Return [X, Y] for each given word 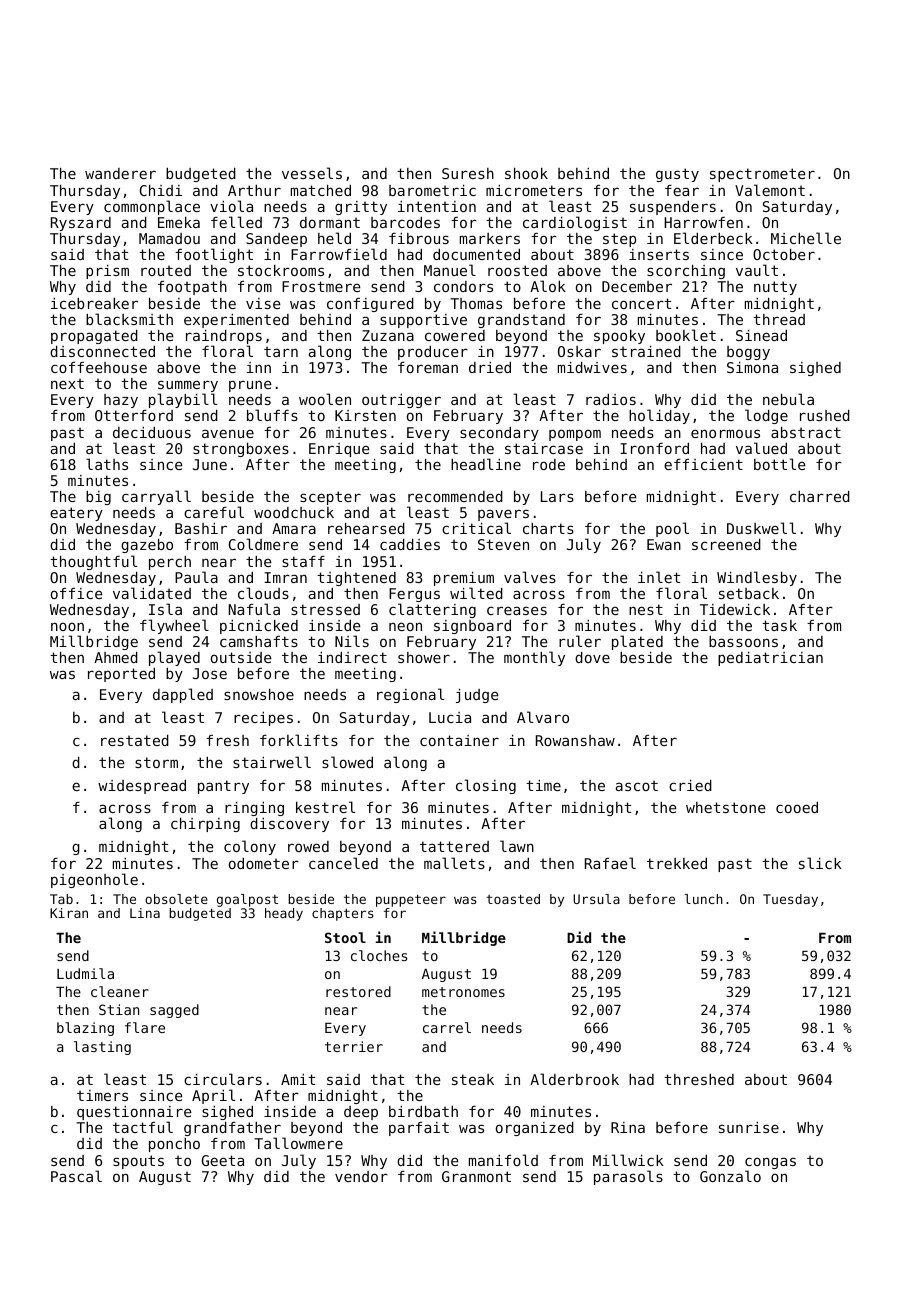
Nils [352, 641]
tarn [281, 351]
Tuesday [790, 900]
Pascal [76, 1176]
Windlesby [757, 578]
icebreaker [94, 303]
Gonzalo [730, 1176]
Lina [145, 913]
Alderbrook [574, 1079]
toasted [513, 899]
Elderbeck [713, 238]
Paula [196, 577]
